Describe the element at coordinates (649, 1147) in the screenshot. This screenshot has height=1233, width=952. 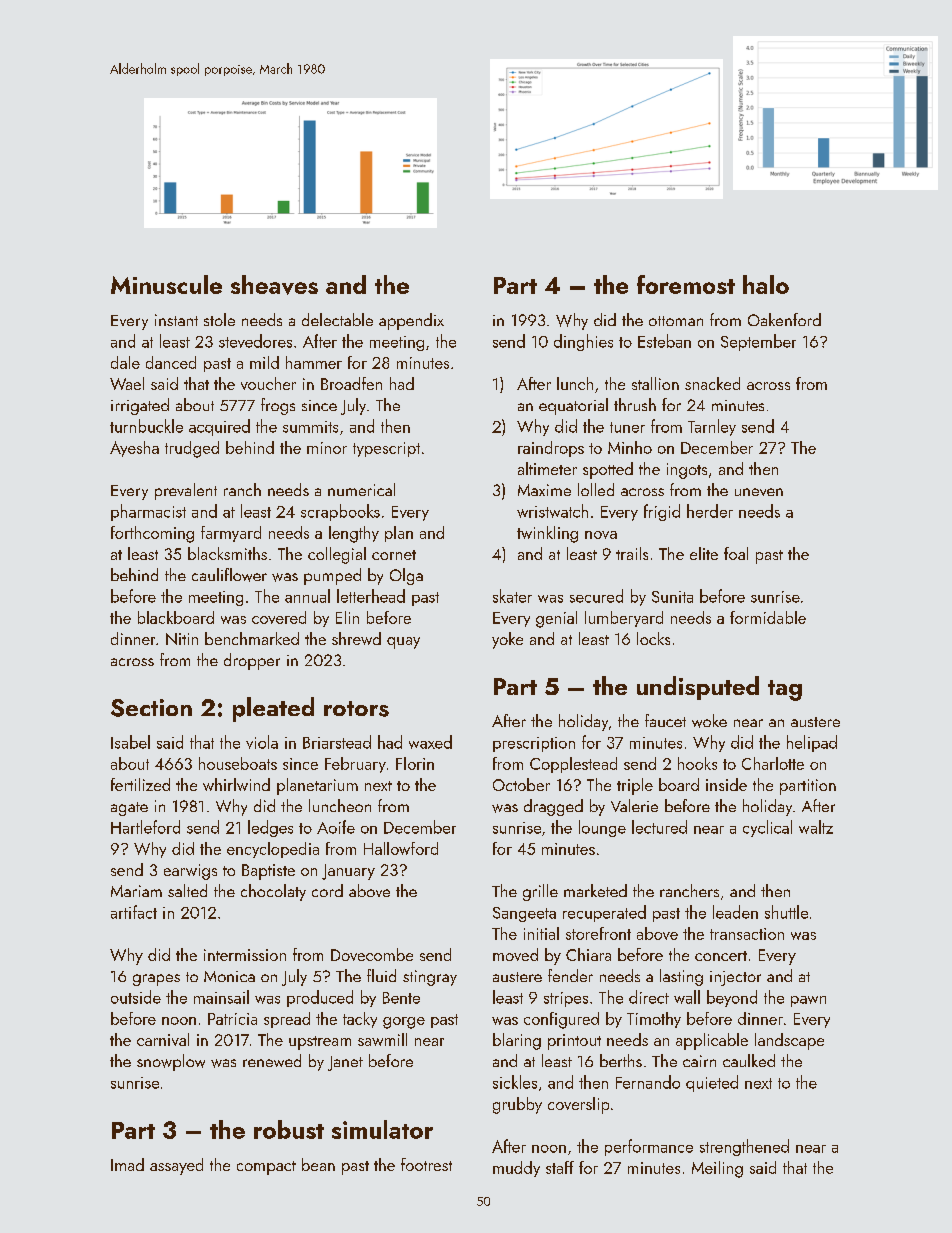
I see `performance` at that location.
